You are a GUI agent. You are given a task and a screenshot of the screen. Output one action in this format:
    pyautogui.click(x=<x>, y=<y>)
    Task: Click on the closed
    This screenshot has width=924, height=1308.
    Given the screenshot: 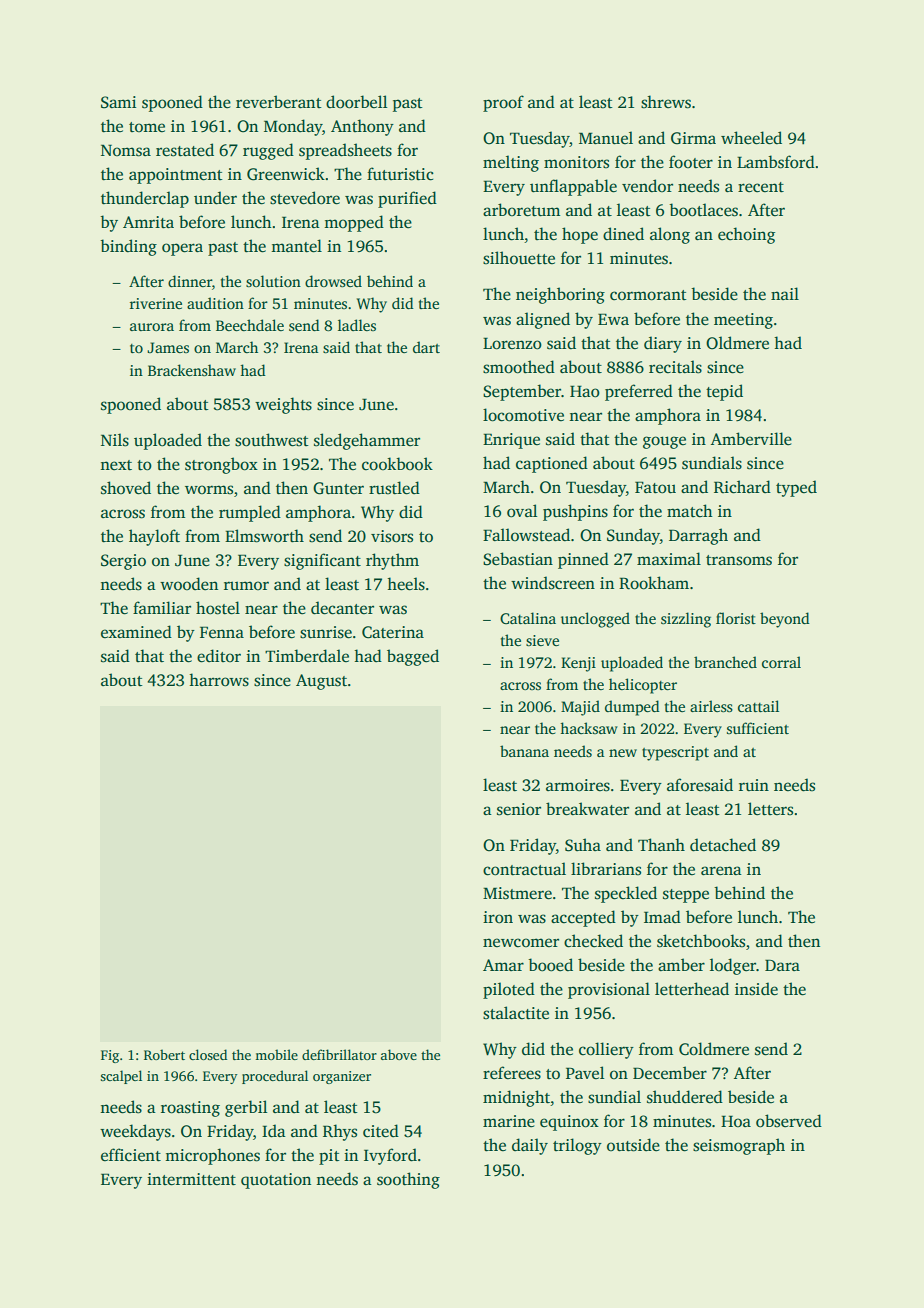 What is the action you would take?
    pyautogui.click(x=208, y=1054)
